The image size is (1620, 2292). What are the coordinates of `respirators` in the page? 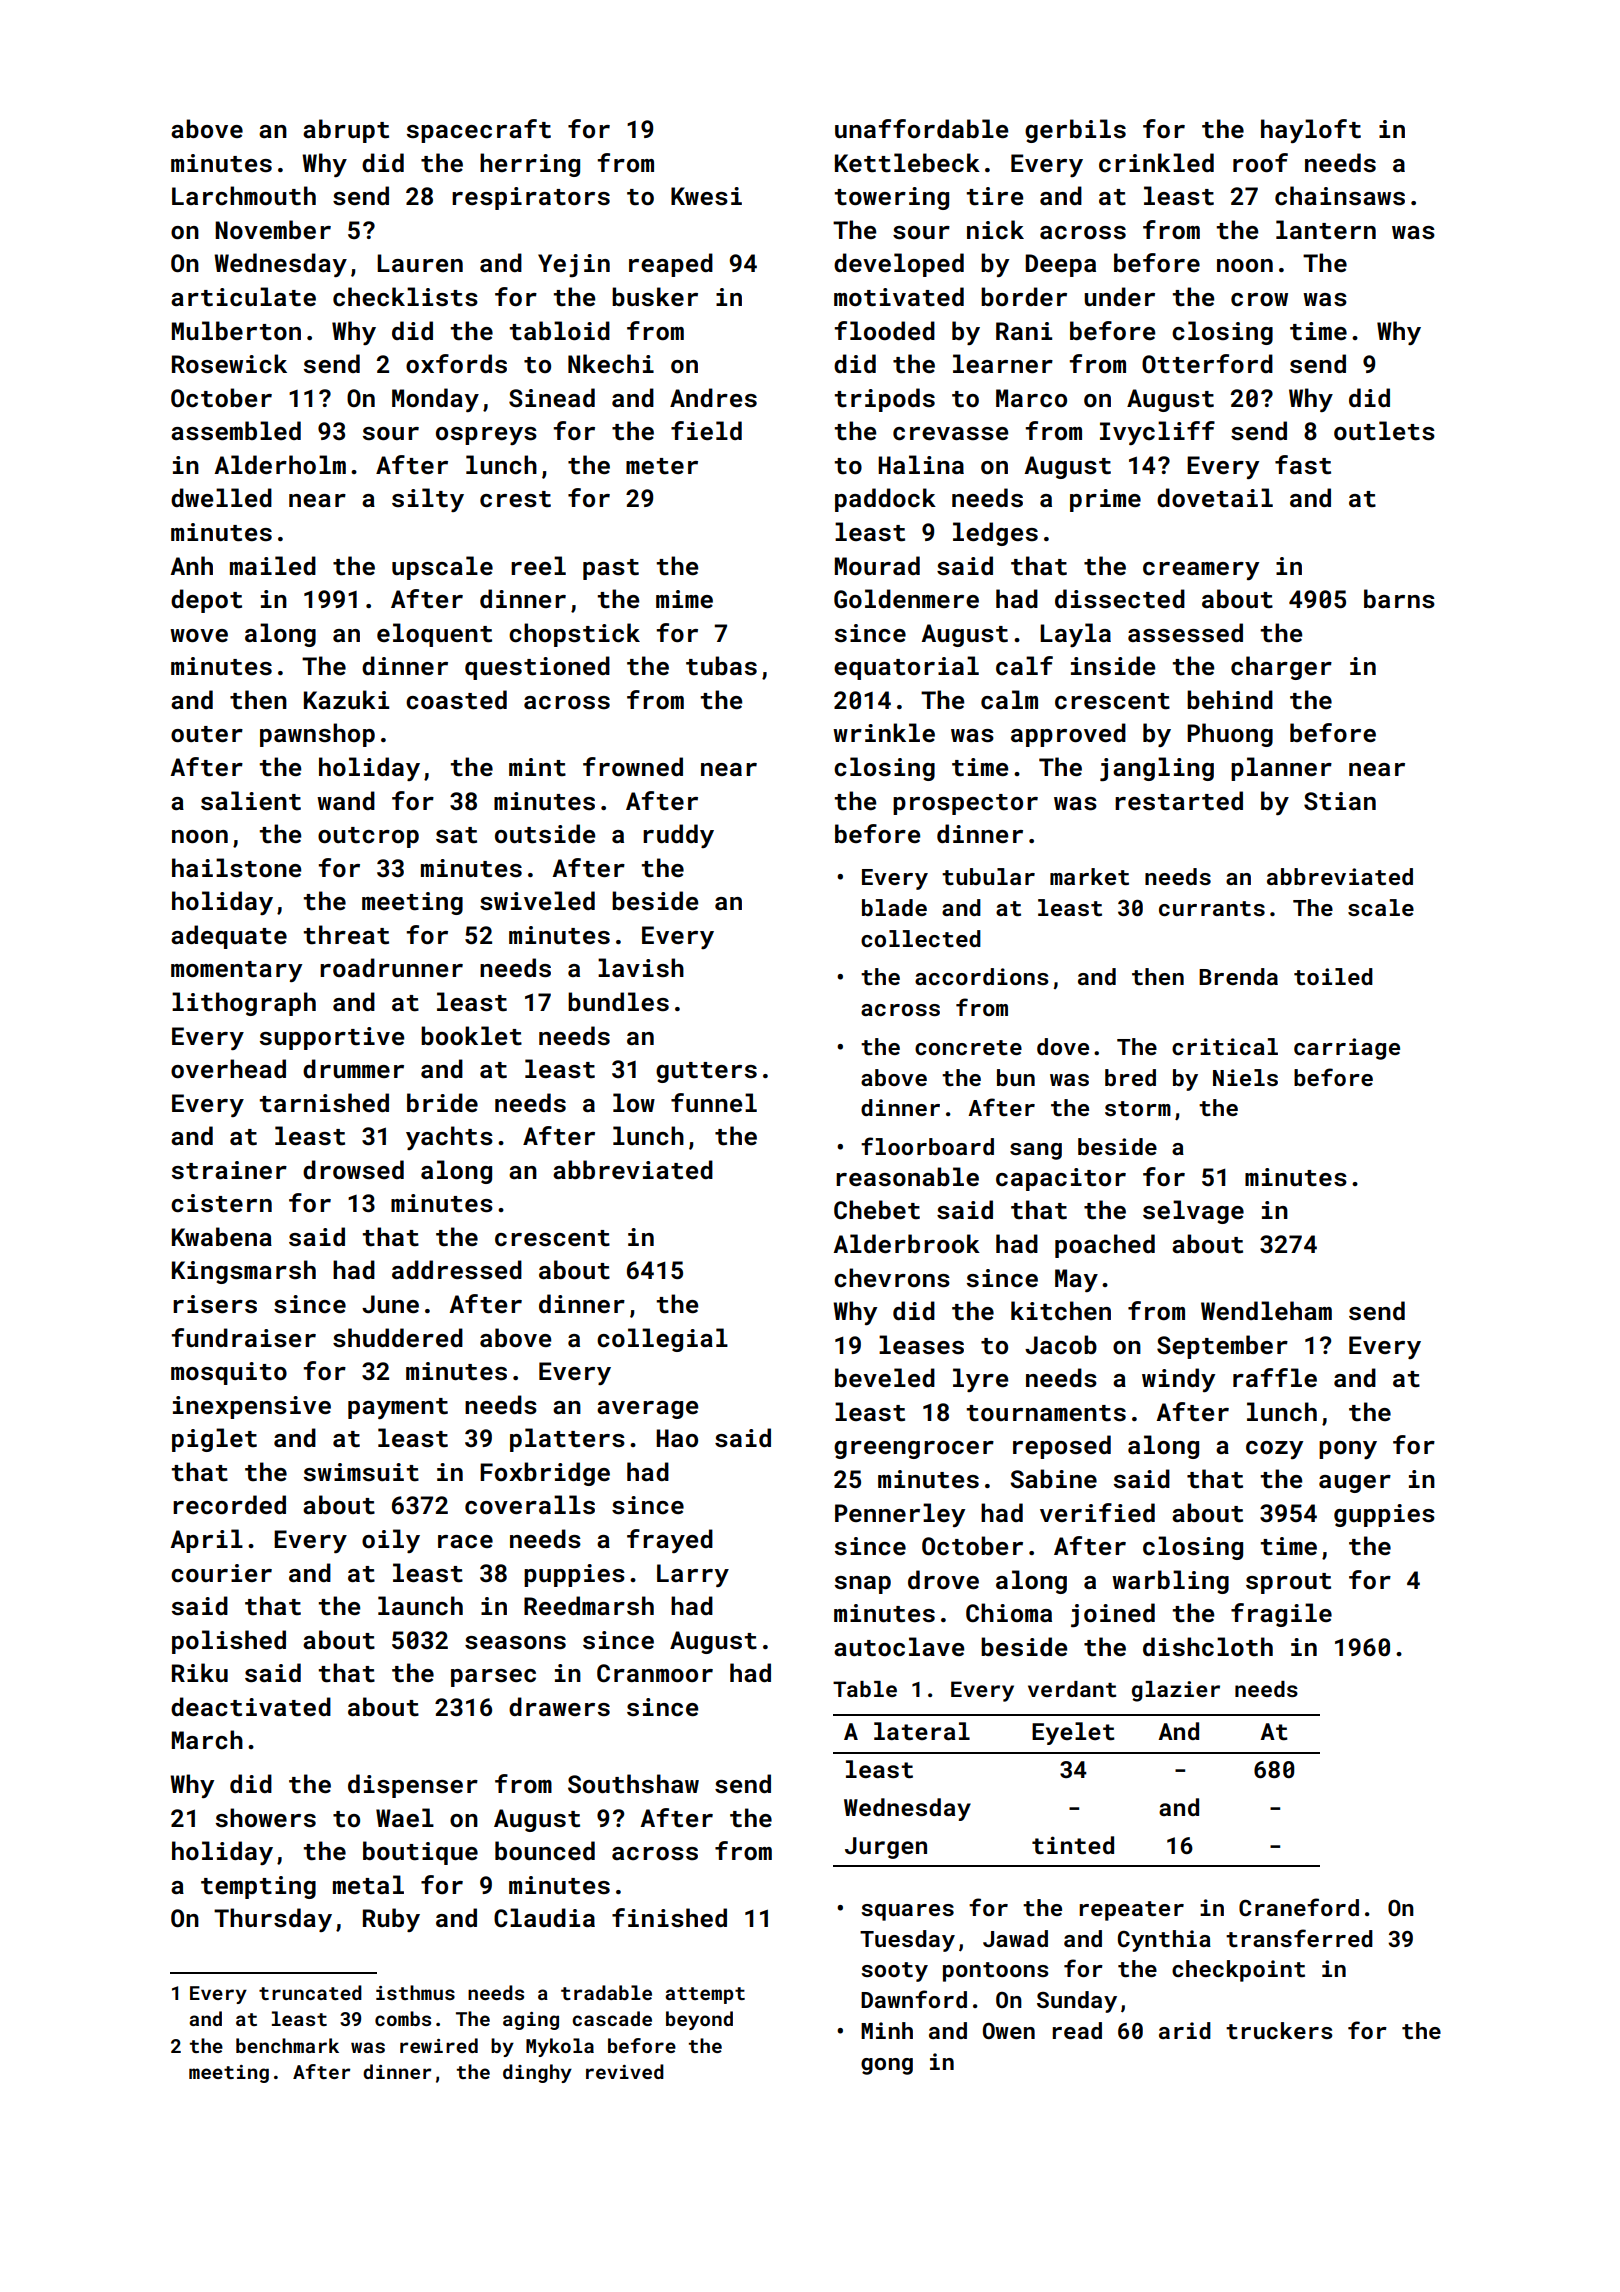 It's located at (531, 198).
